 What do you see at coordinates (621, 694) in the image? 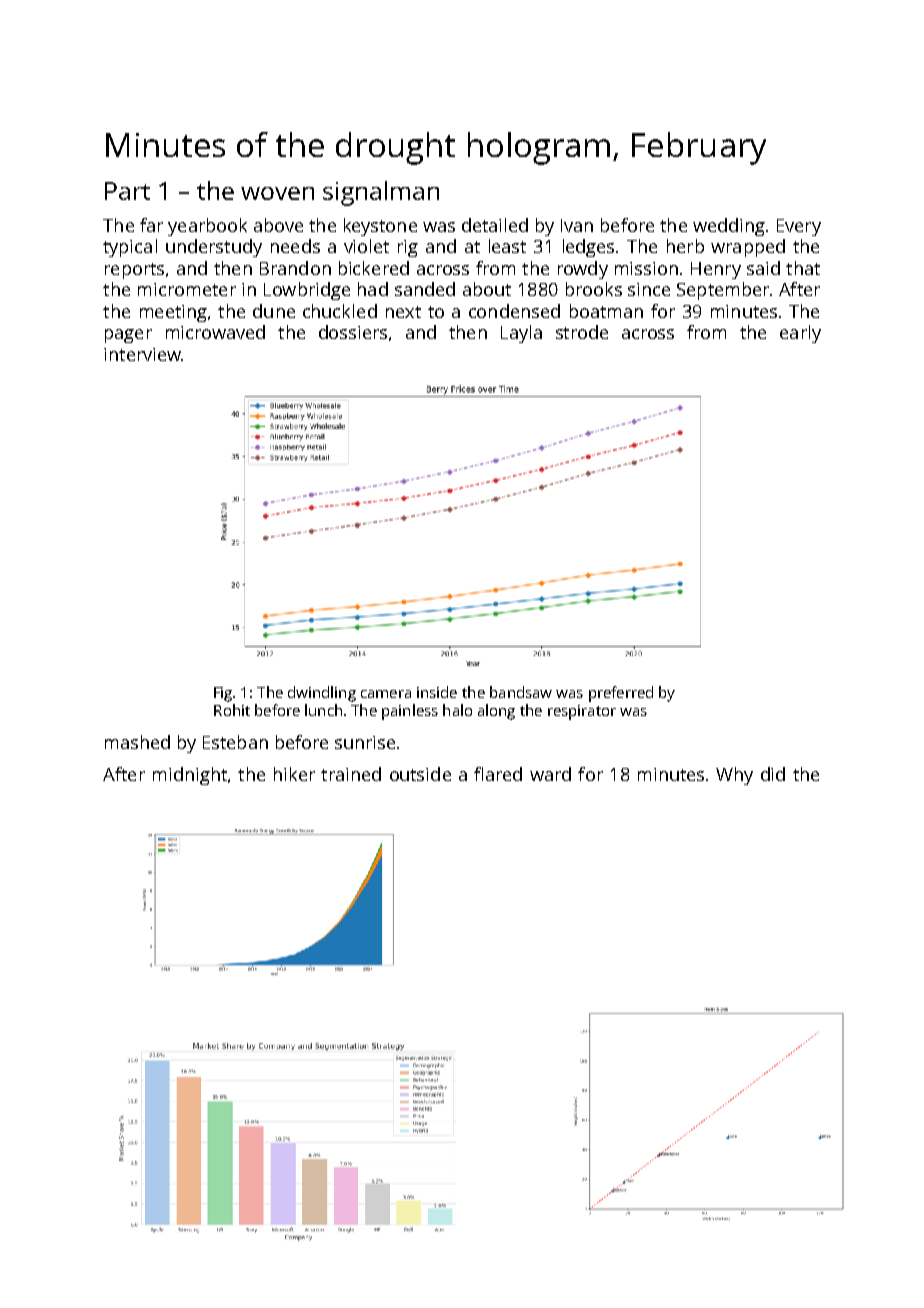
I see `preferred` at bounding box center [621, 694].
